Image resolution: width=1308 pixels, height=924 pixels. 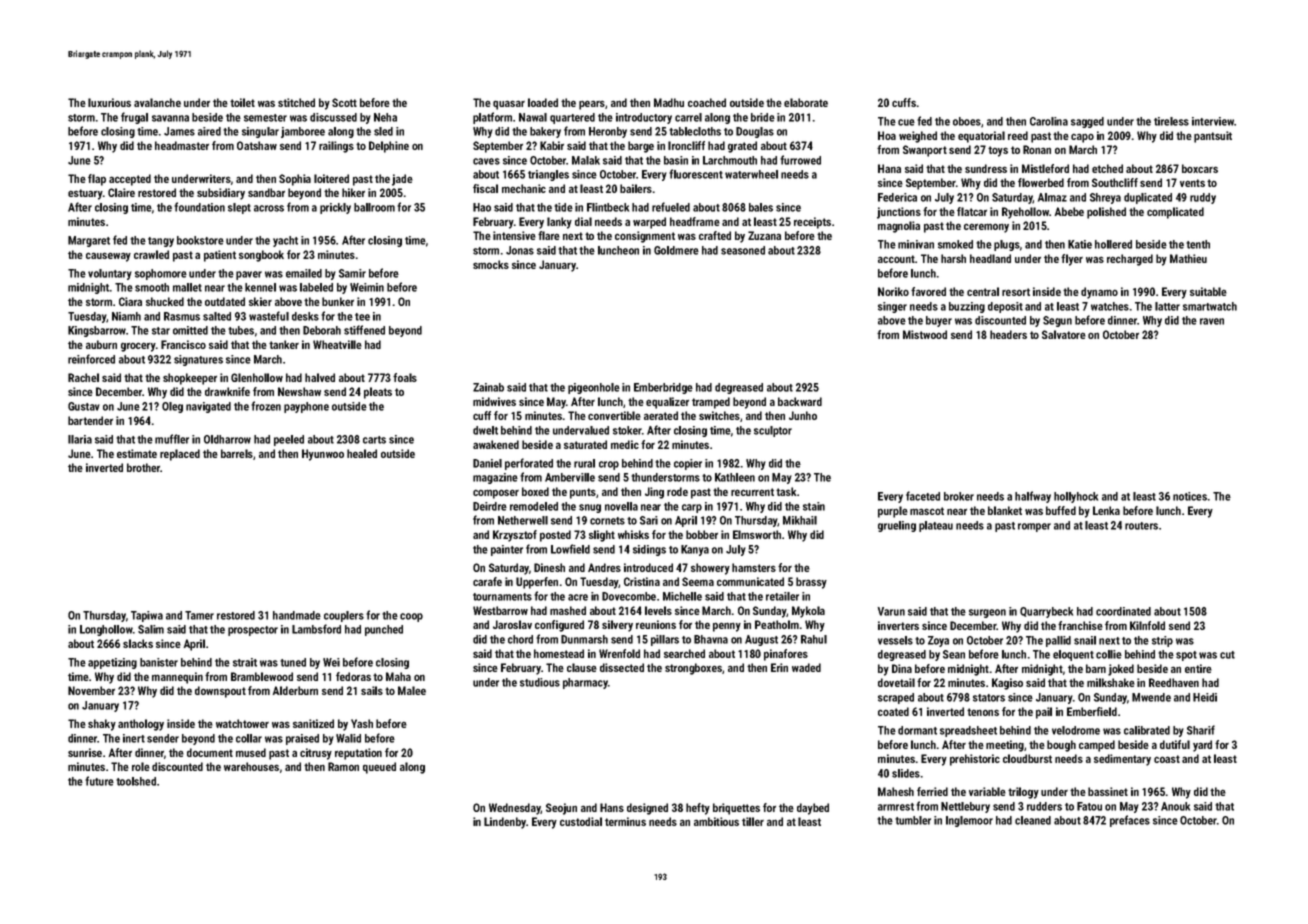 I want to click on stitched, so click(x=296, y=102).
